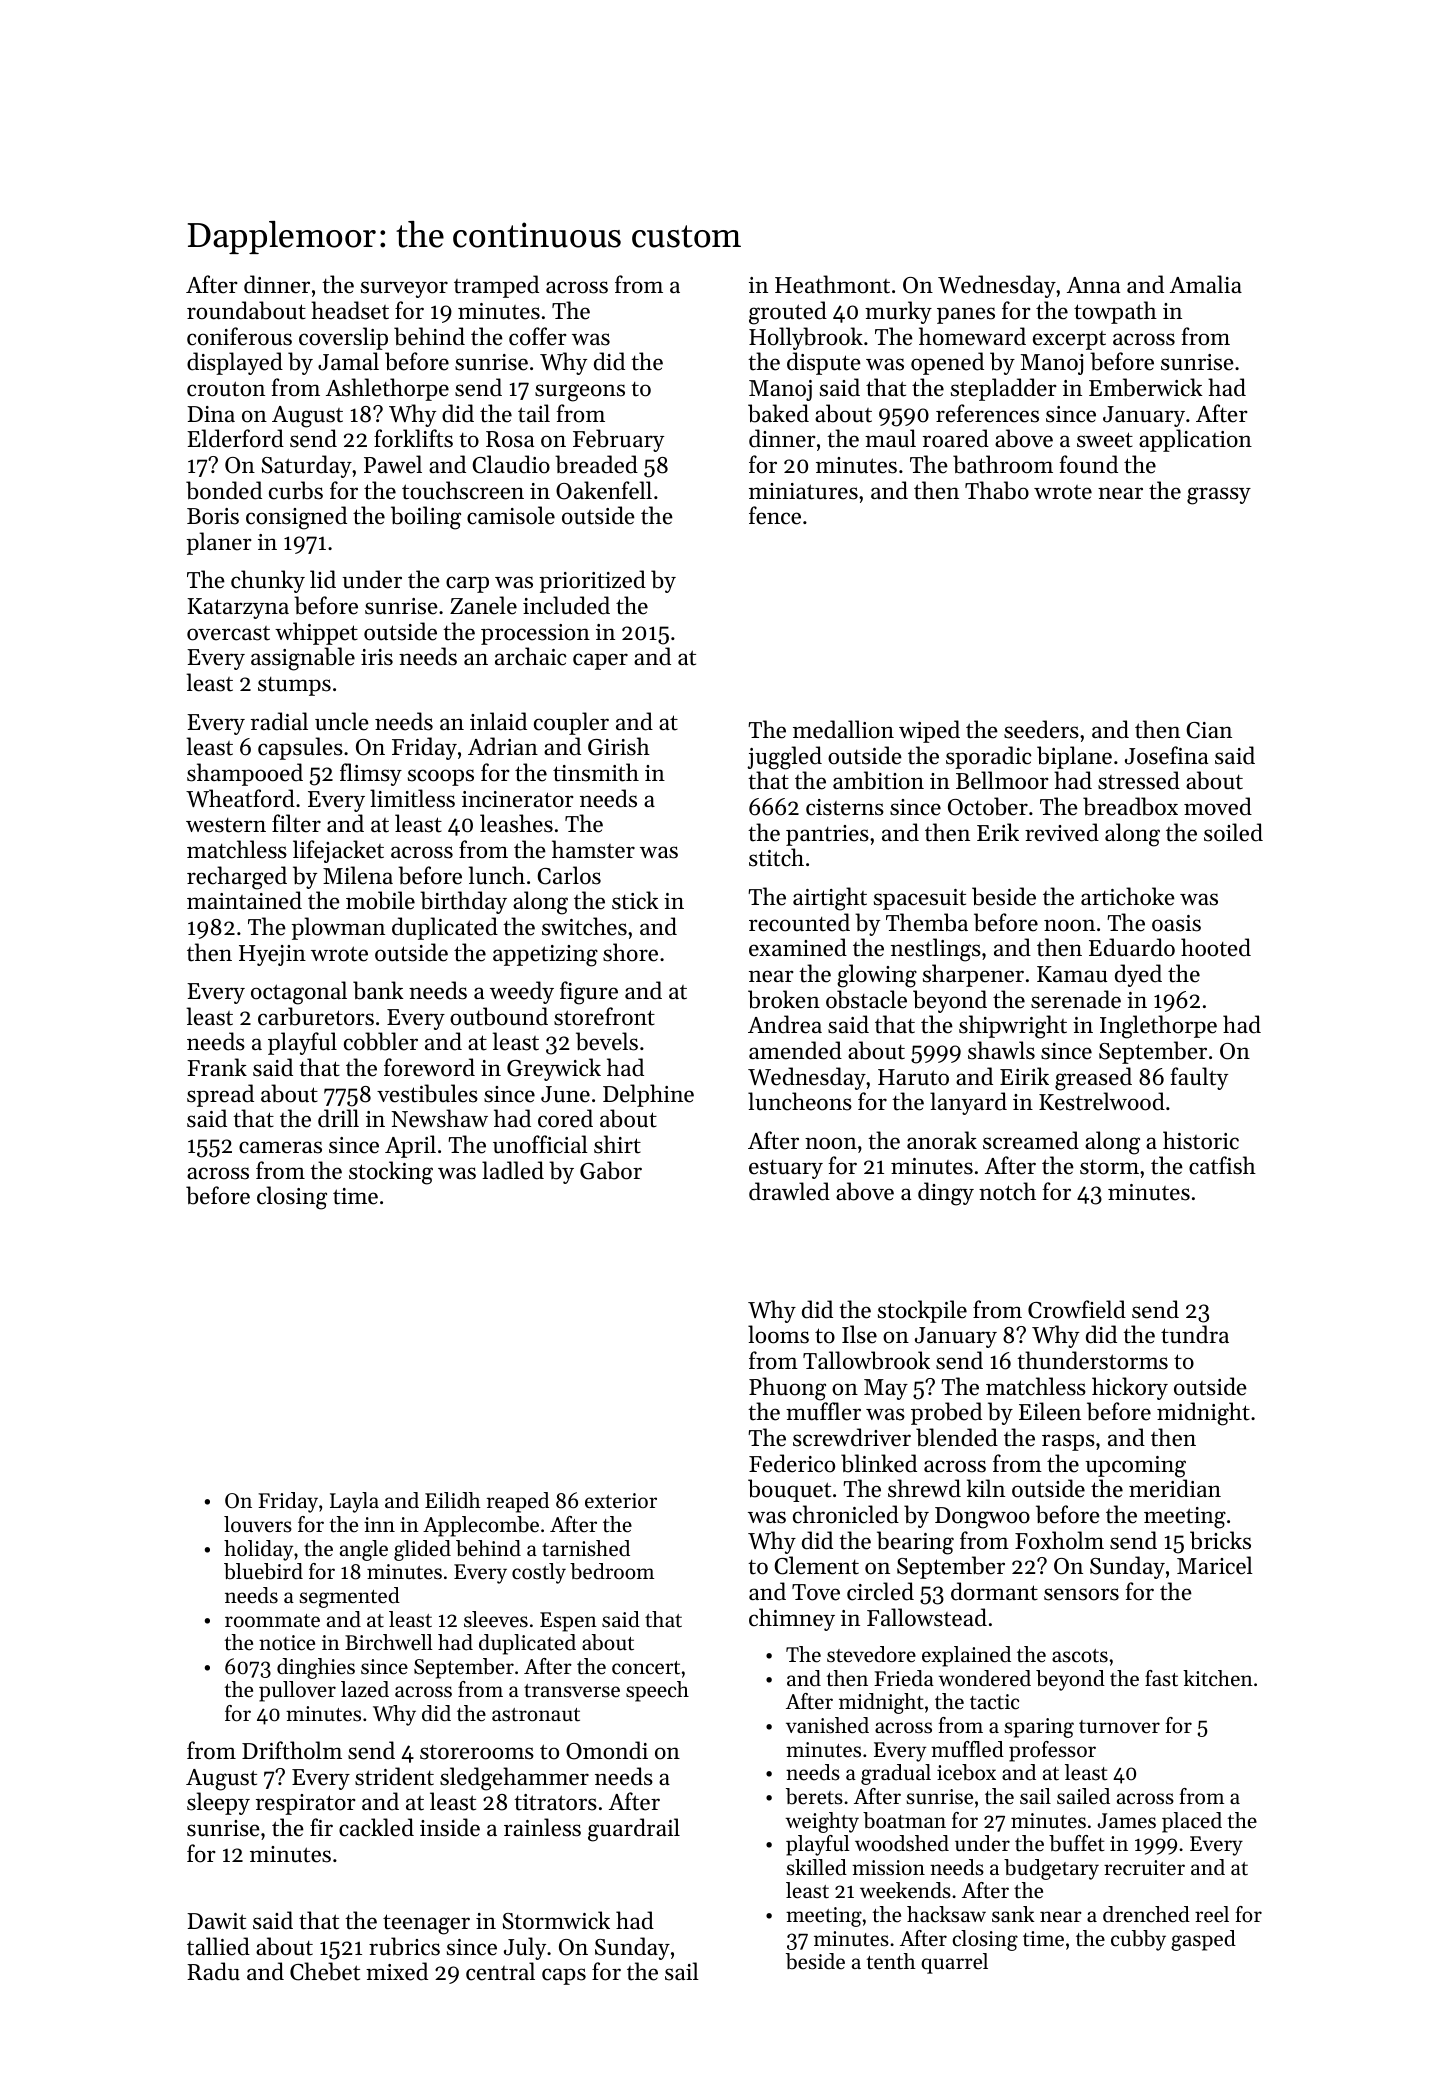 The image size is (1450, 2100). I want to click on hooted, so click(1216, 947).
